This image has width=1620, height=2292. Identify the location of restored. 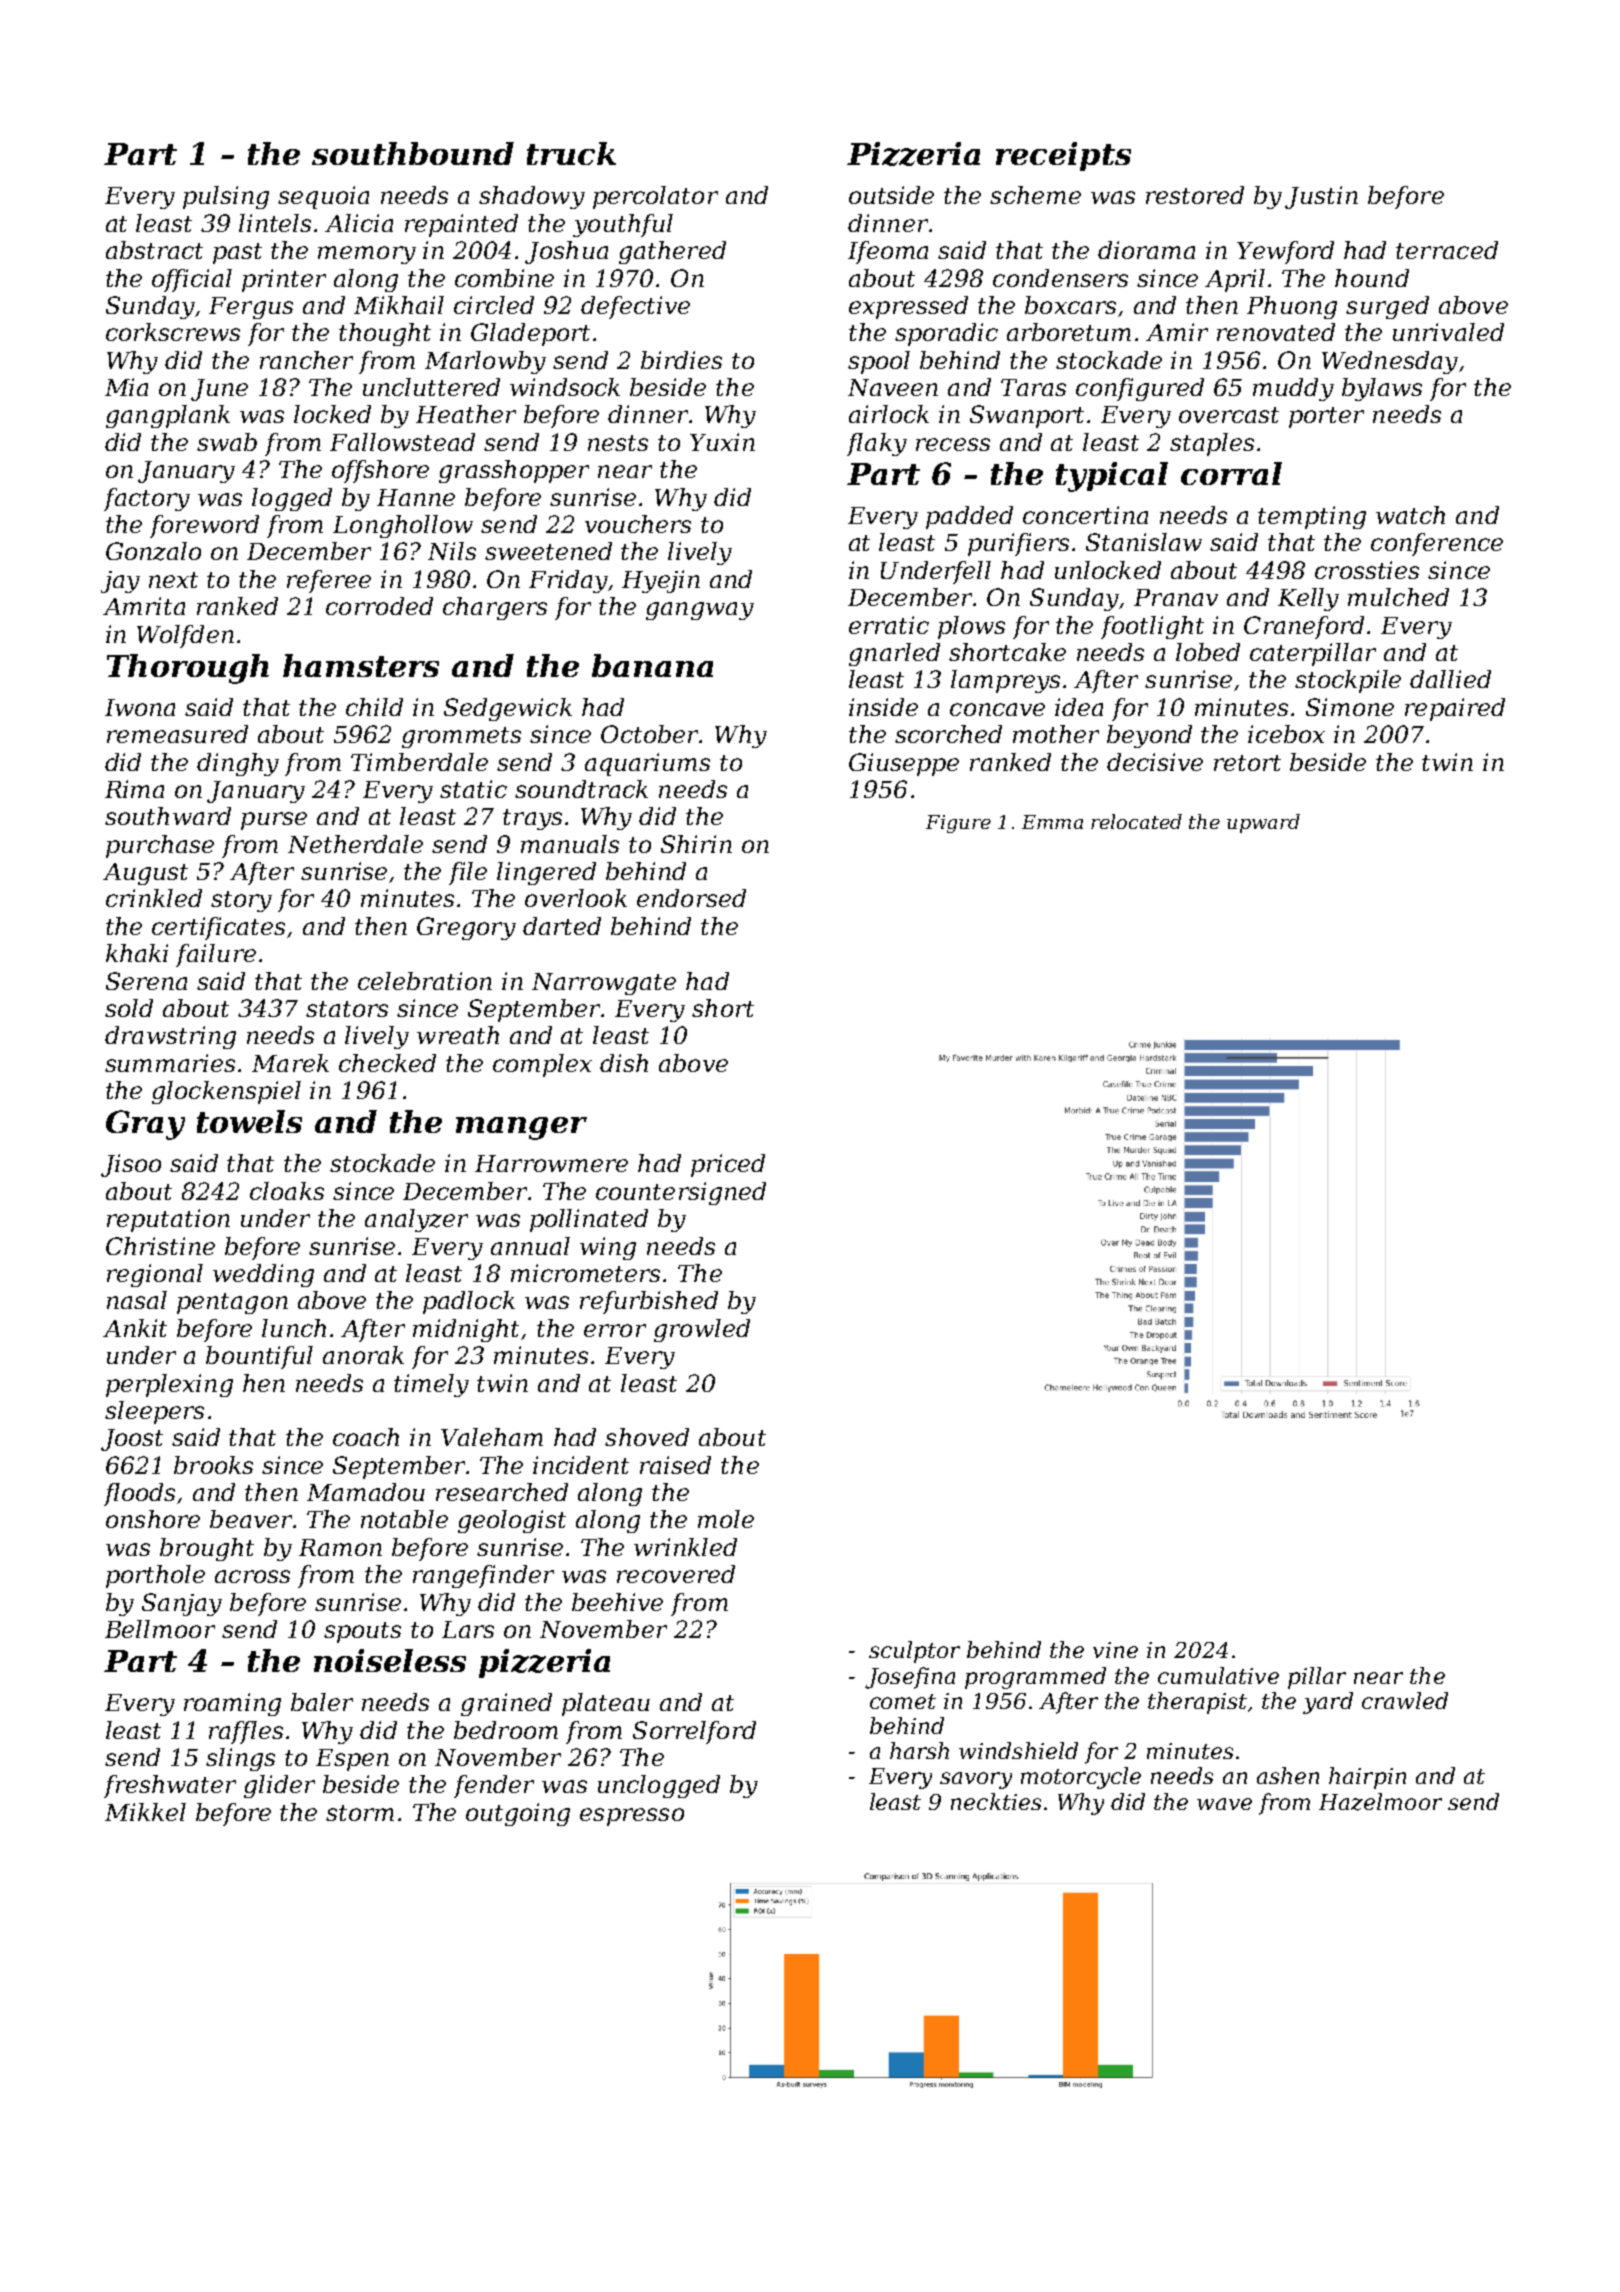
(1195, 195).
